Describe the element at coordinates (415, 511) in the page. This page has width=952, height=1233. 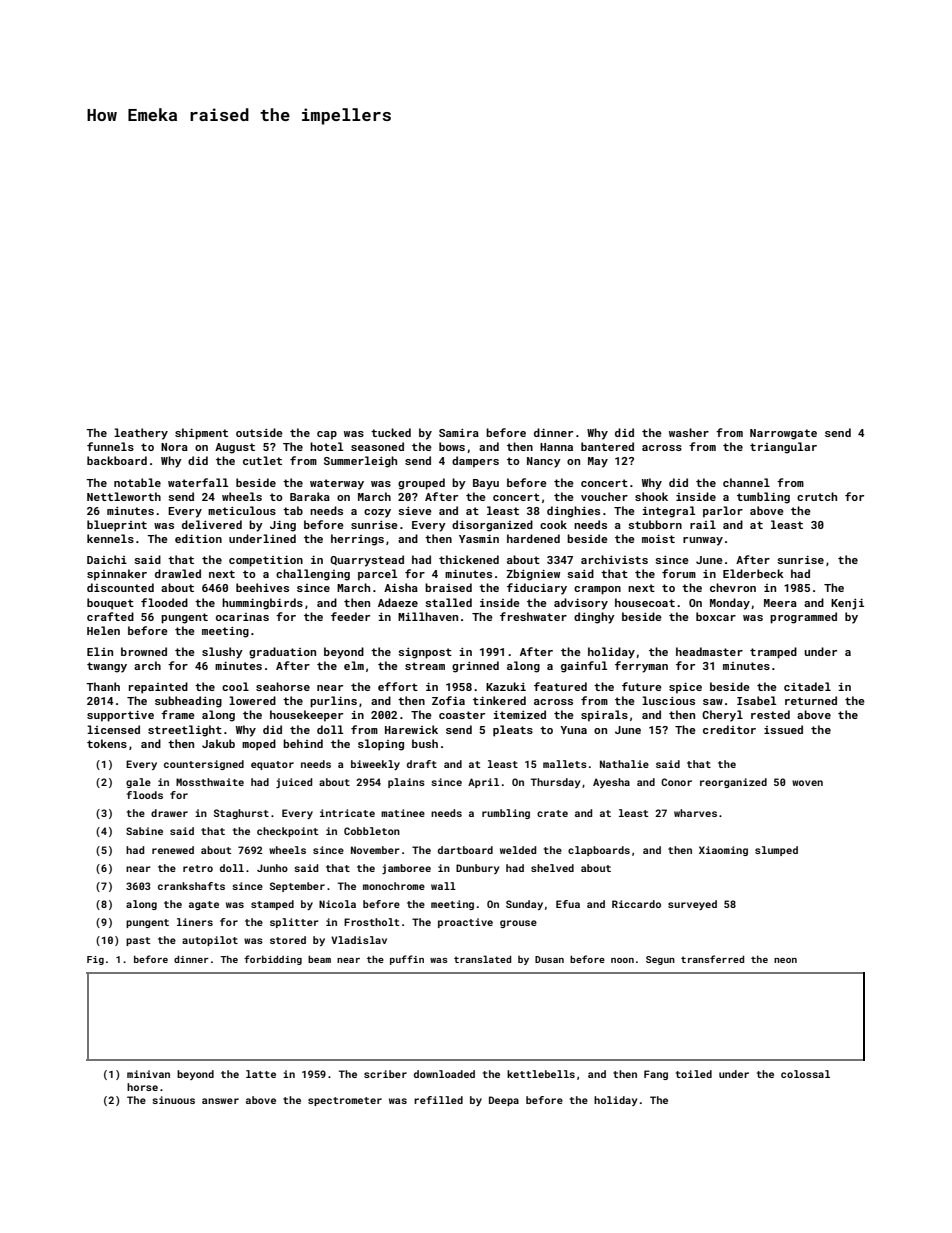
I see `sieve` at that location.
